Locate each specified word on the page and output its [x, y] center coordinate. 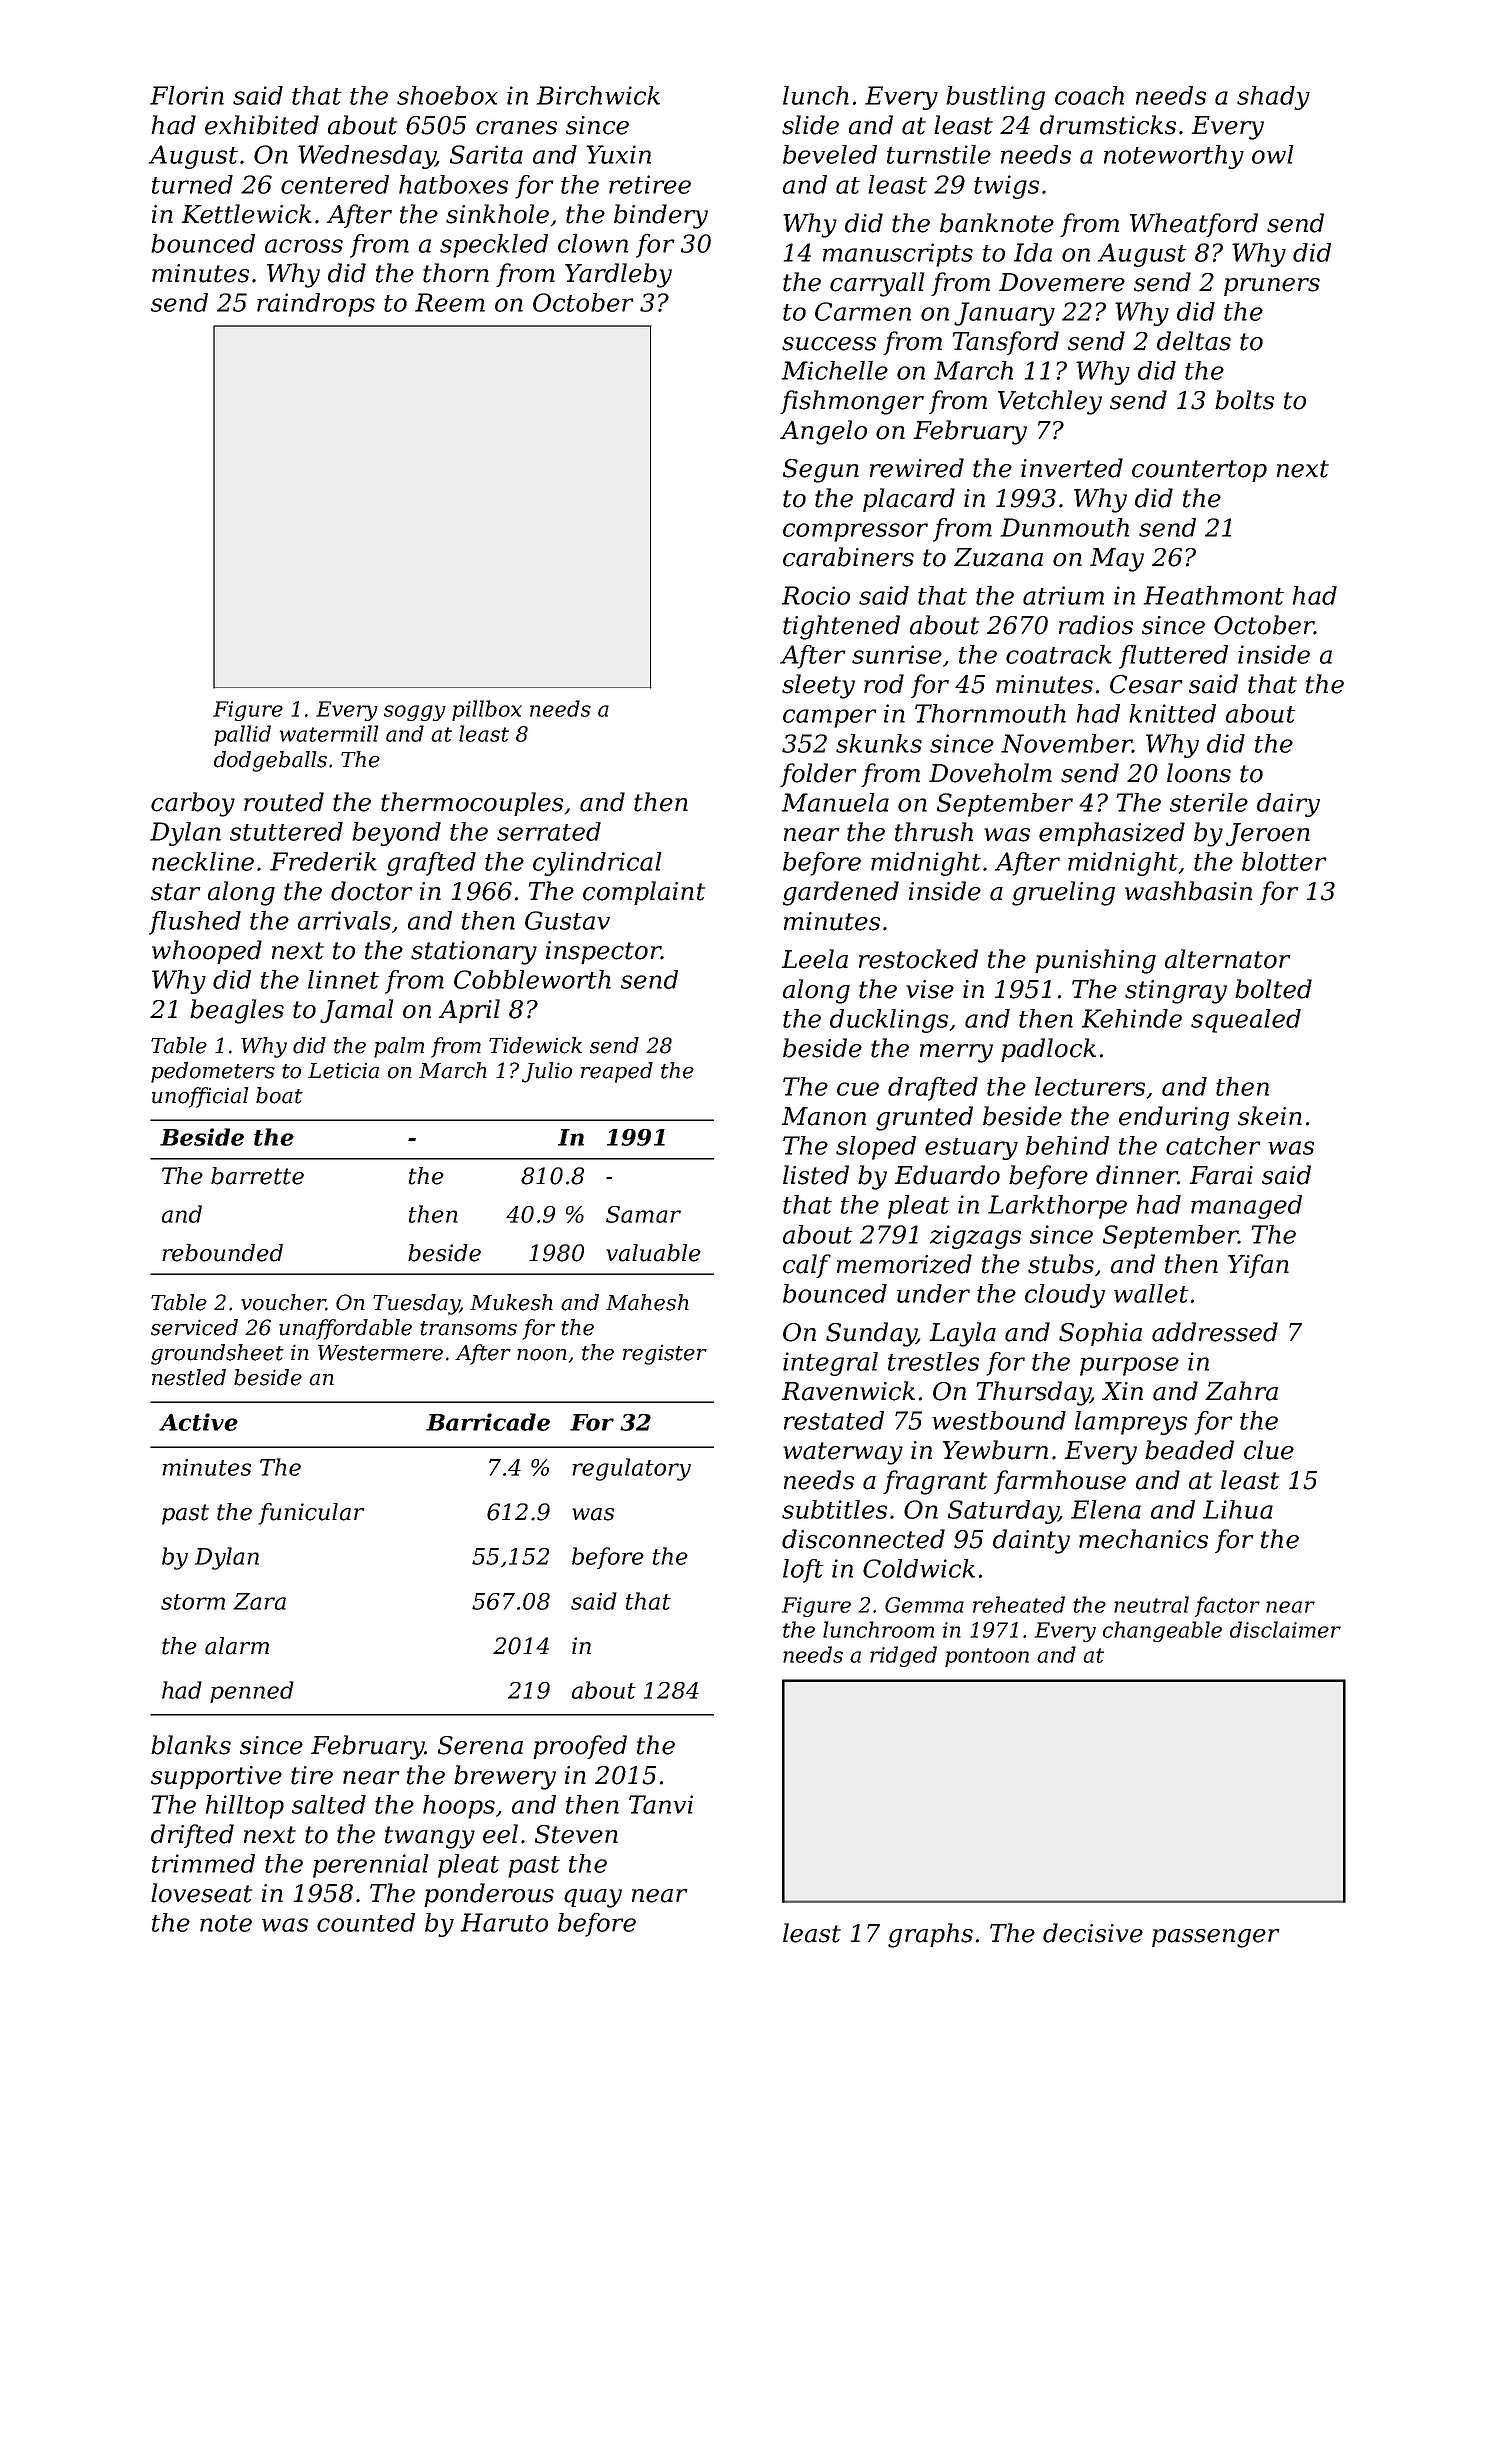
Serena [480, 1745]
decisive [1093, 1933]
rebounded [222, 1253]
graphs [930, 1935]
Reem [450, 302]
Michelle [835, 370]
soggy [415, 713]
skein [1270, 1116]
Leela [814, 959]
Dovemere [1062, 282]
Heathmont [1214, 595]
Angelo [823, 432]
